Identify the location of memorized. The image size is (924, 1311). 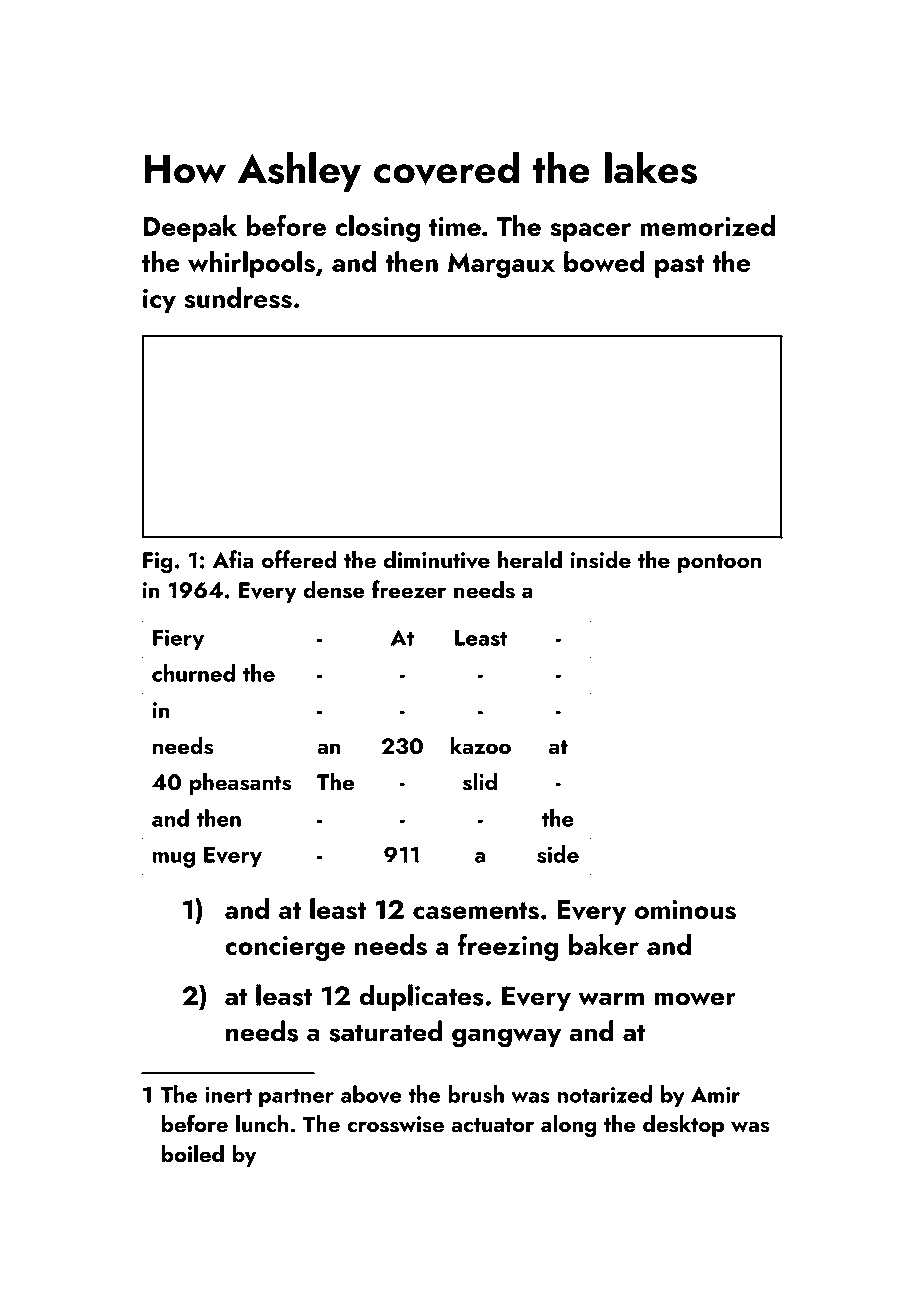
(708, 225).
